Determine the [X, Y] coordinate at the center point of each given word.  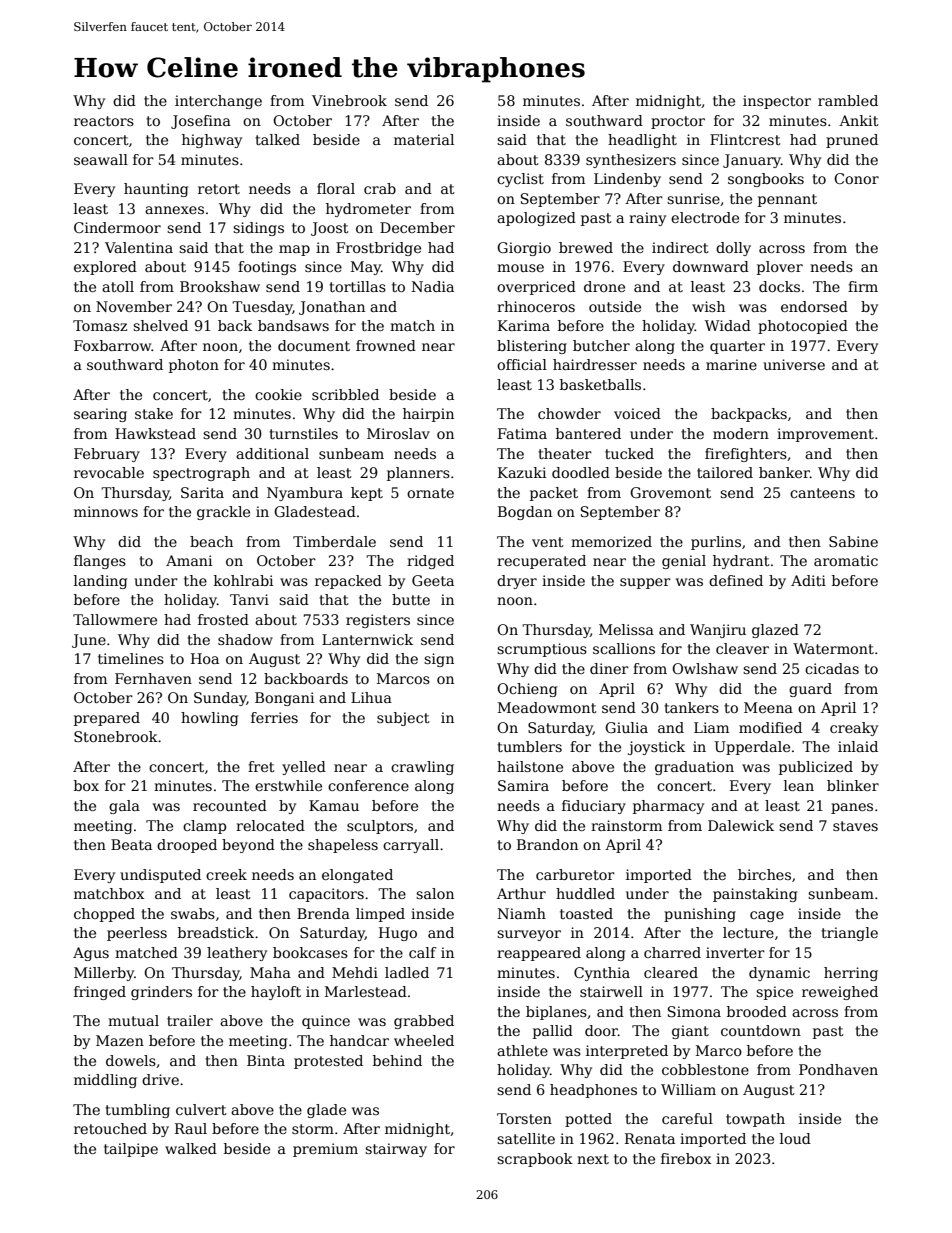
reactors [104, 121]
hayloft [276, 993]
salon [435, 893]
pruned [852, 141]
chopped [104, 915]
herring [851, 974]
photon [194, 366]
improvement [825, 435]
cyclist [520, 180]
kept [367, 494]
